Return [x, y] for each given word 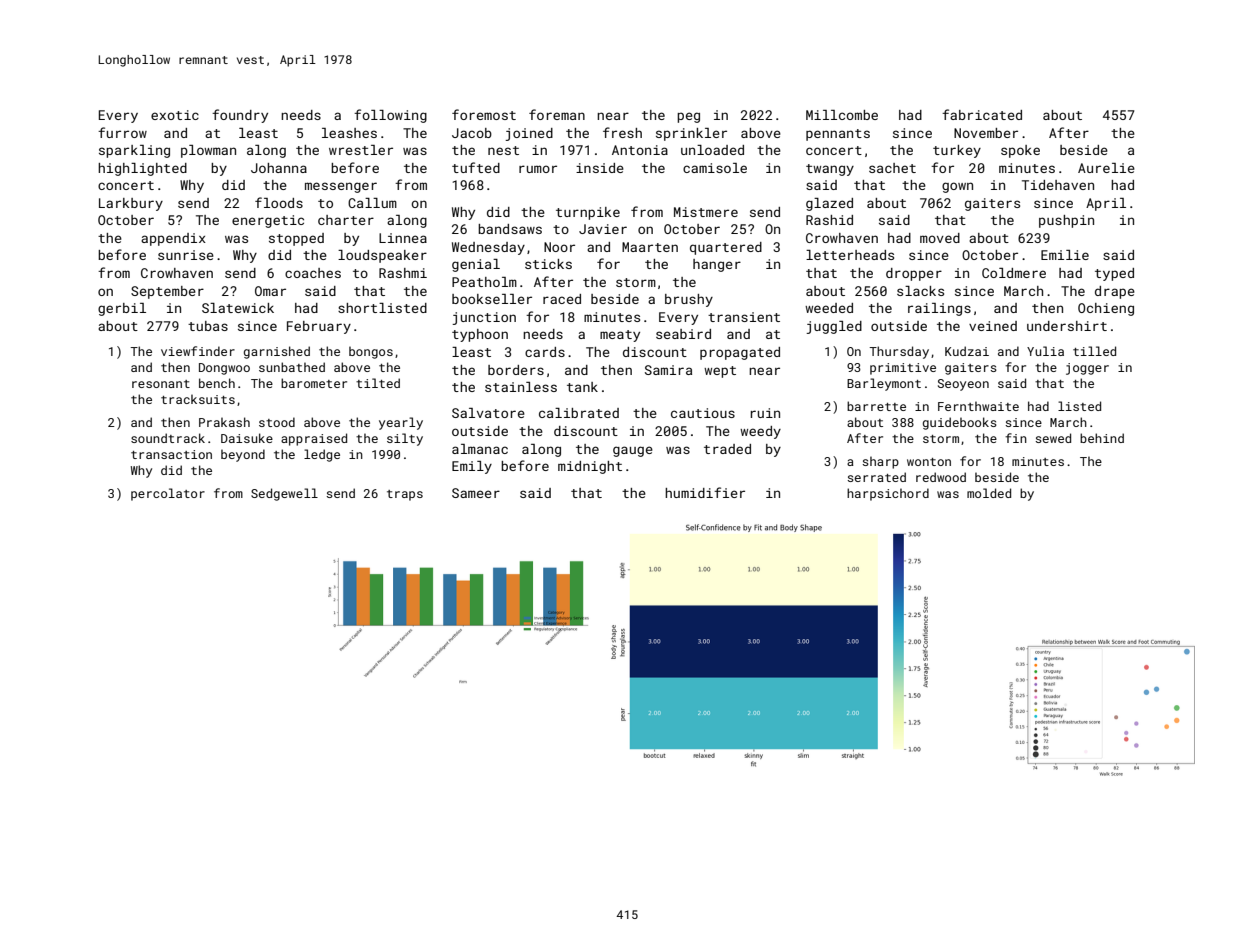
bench [217, 383]
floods [279, 202]
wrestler [361, 150]
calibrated [579, 413]
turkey [957, 151]
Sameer [476, 493]
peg [688, 117]
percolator [168, 494]
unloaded [712, 150]
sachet [892, 168]
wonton [929, 462]
